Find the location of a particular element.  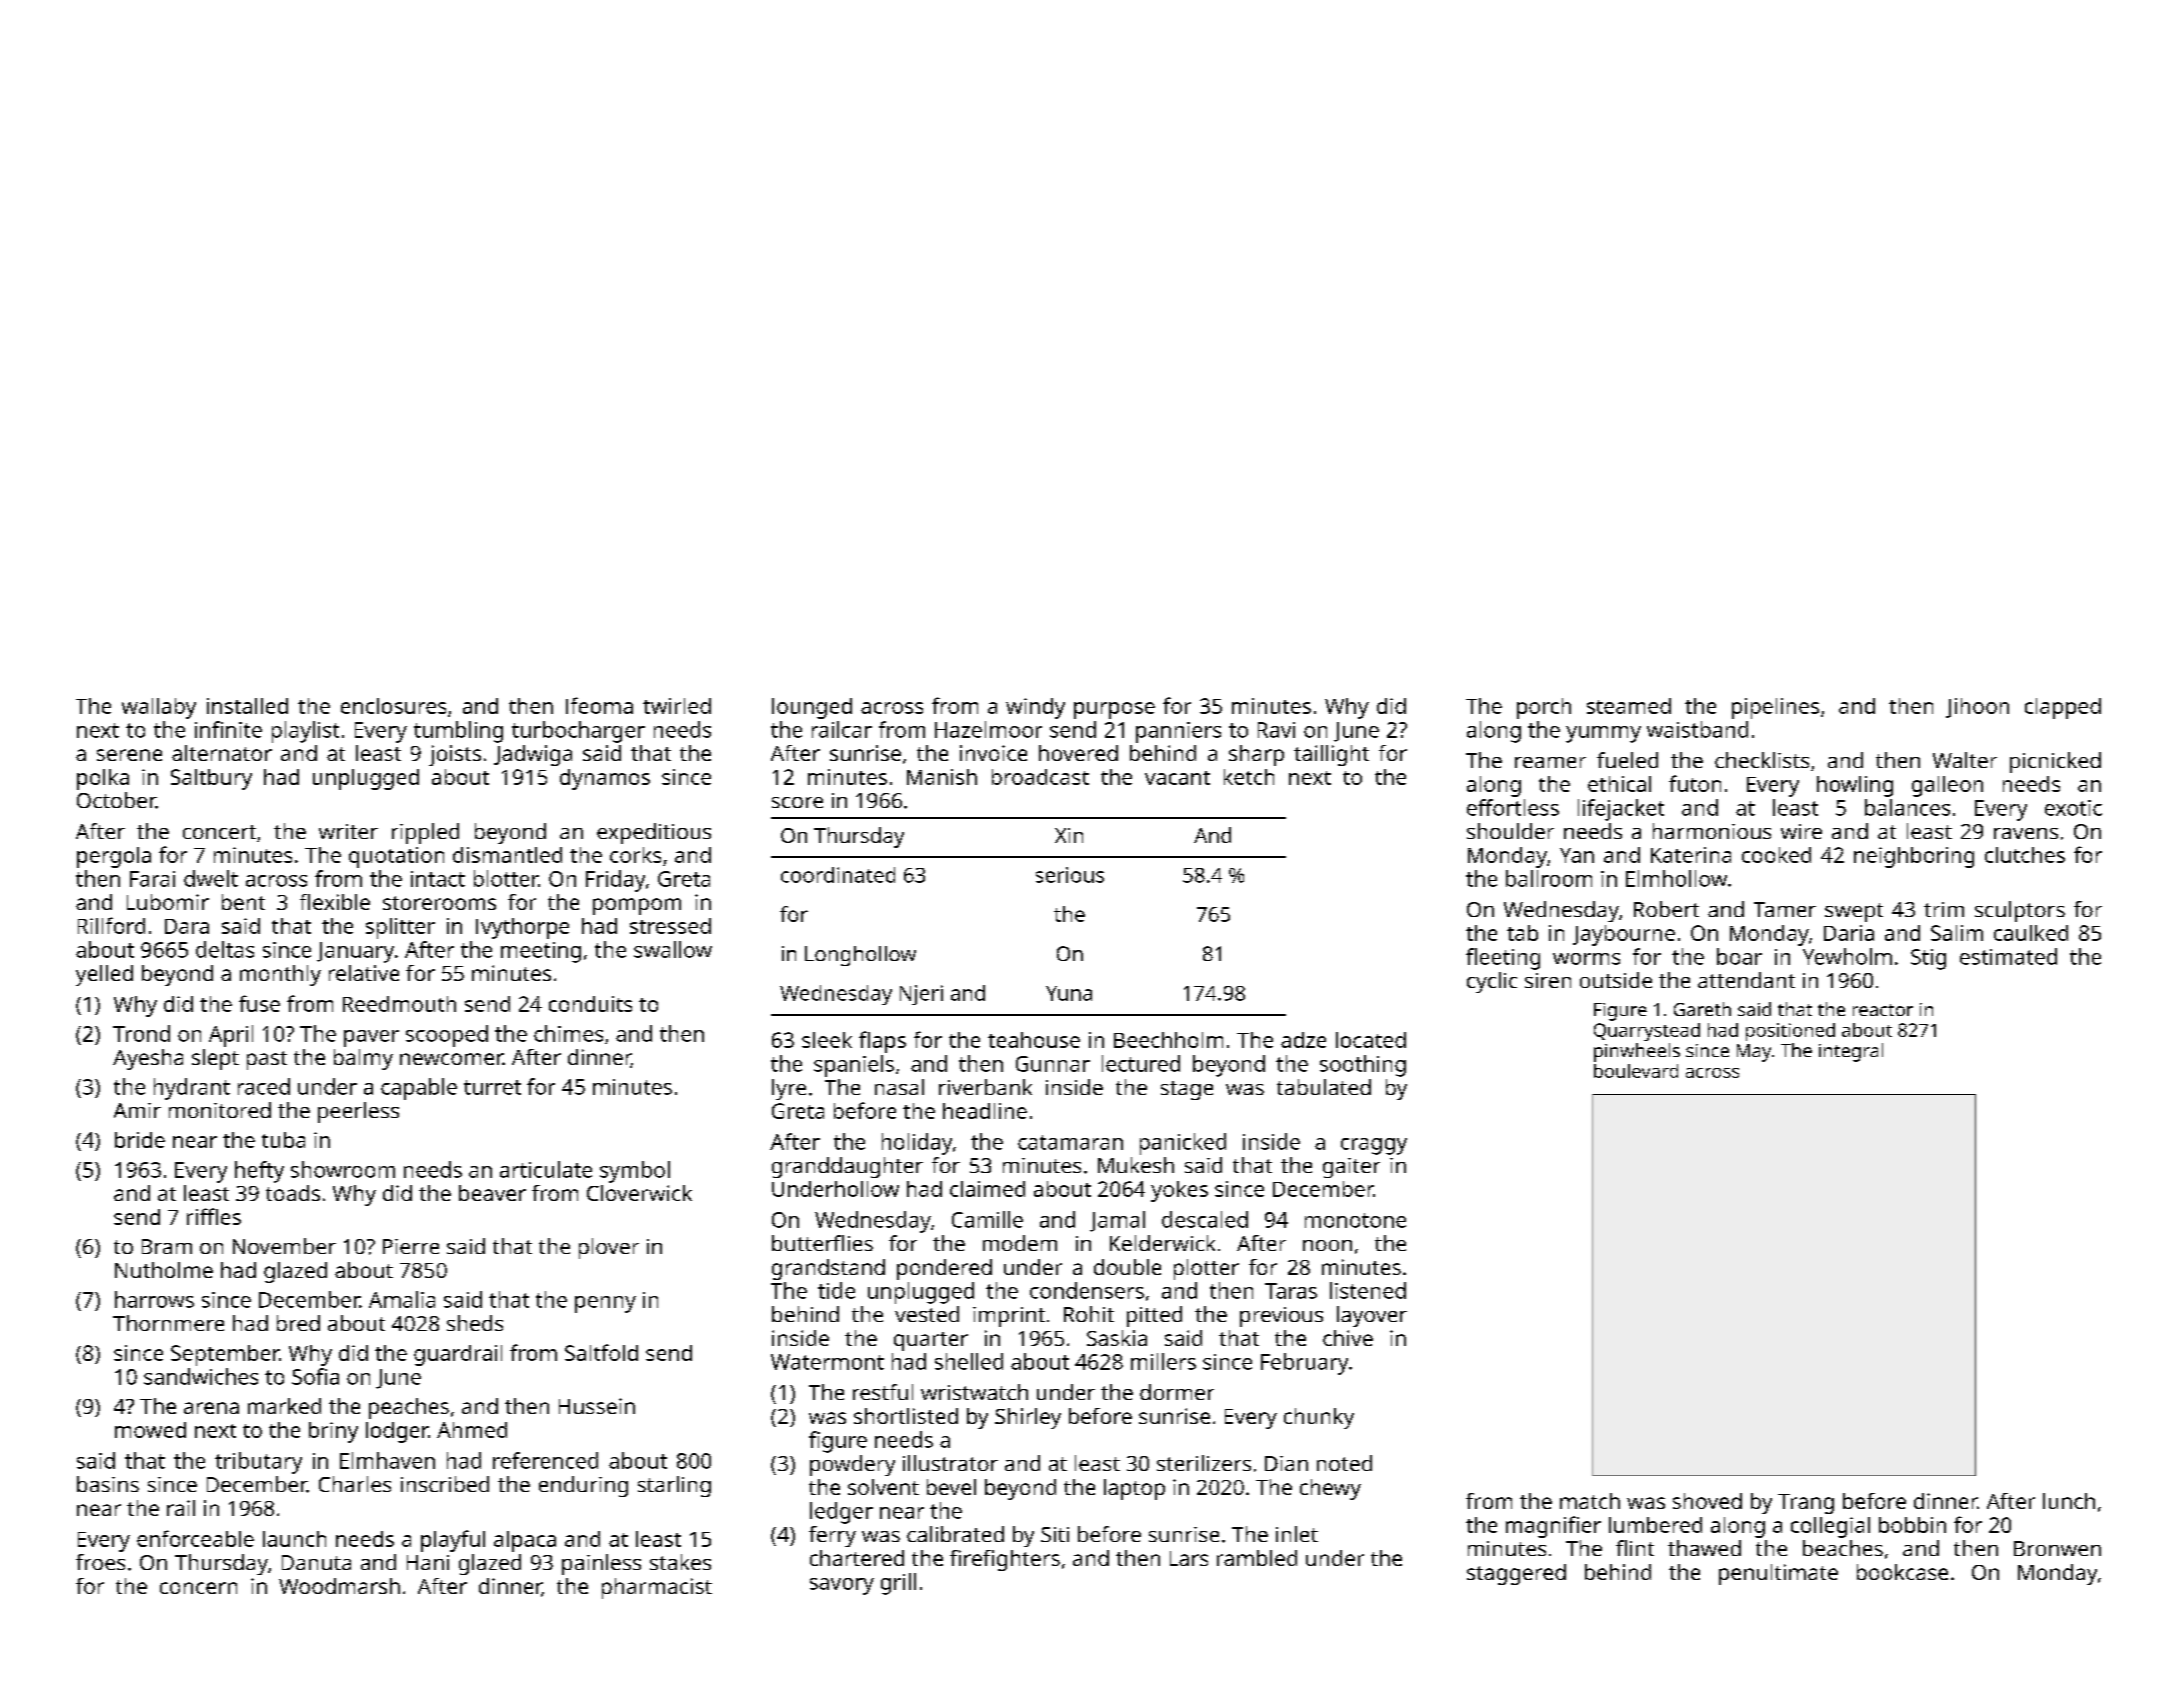

Gareth is located at coordinates (1702, 1009).
